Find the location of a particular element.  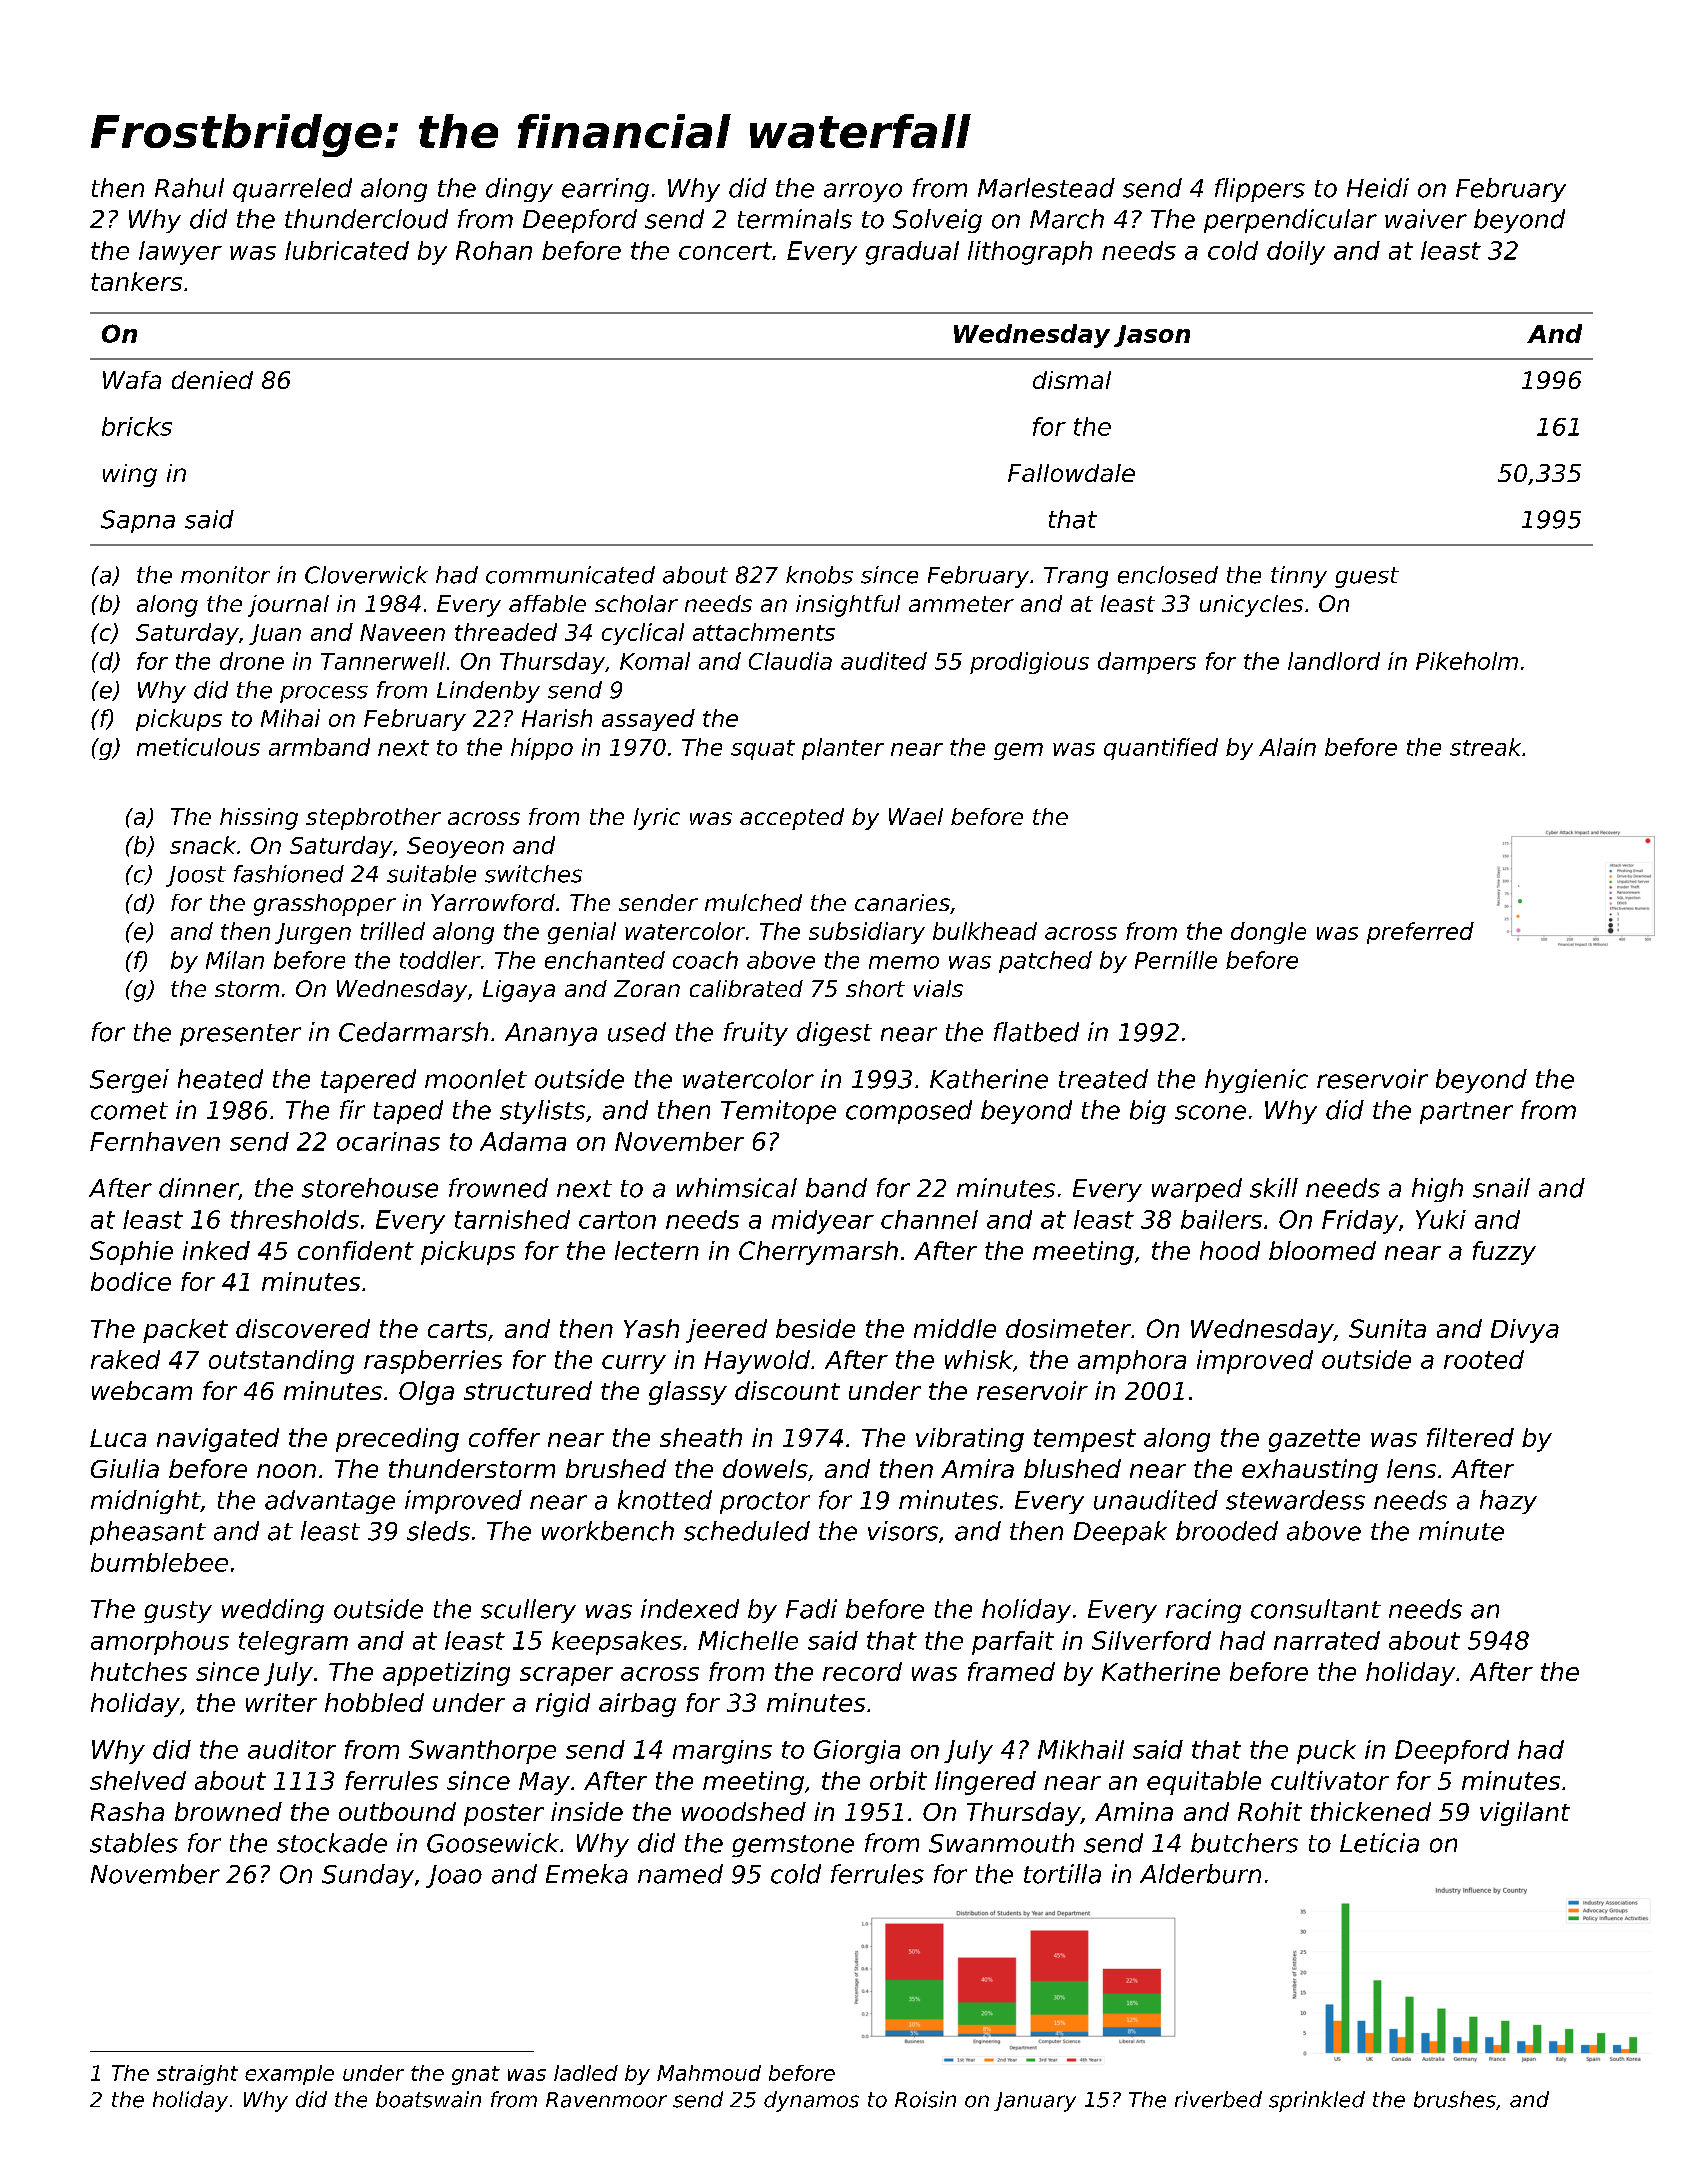

waiver is located at coordinates (1426, 219).
